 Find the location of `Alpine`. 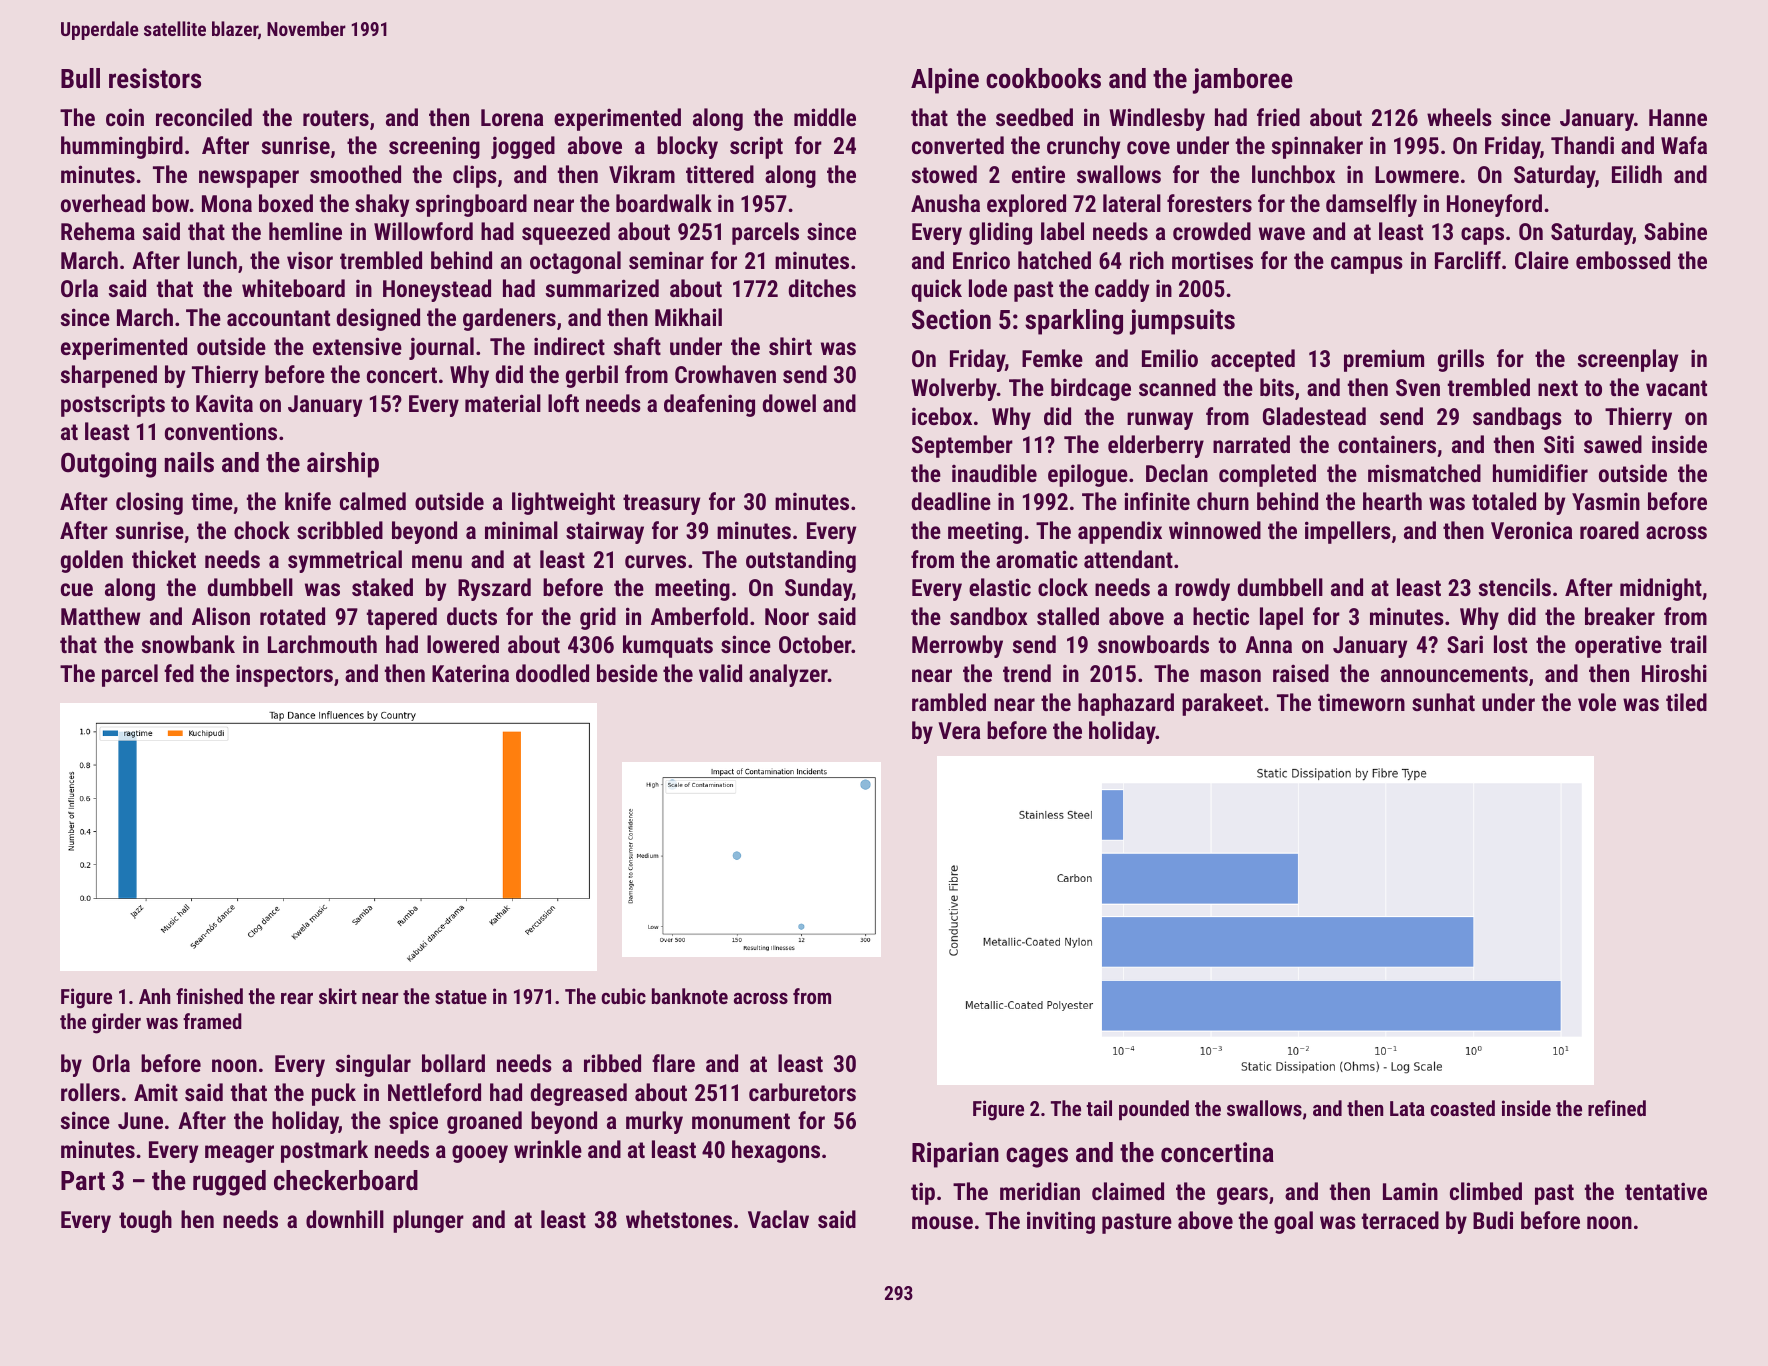

Alpine is located at coordinates (945, 81).
